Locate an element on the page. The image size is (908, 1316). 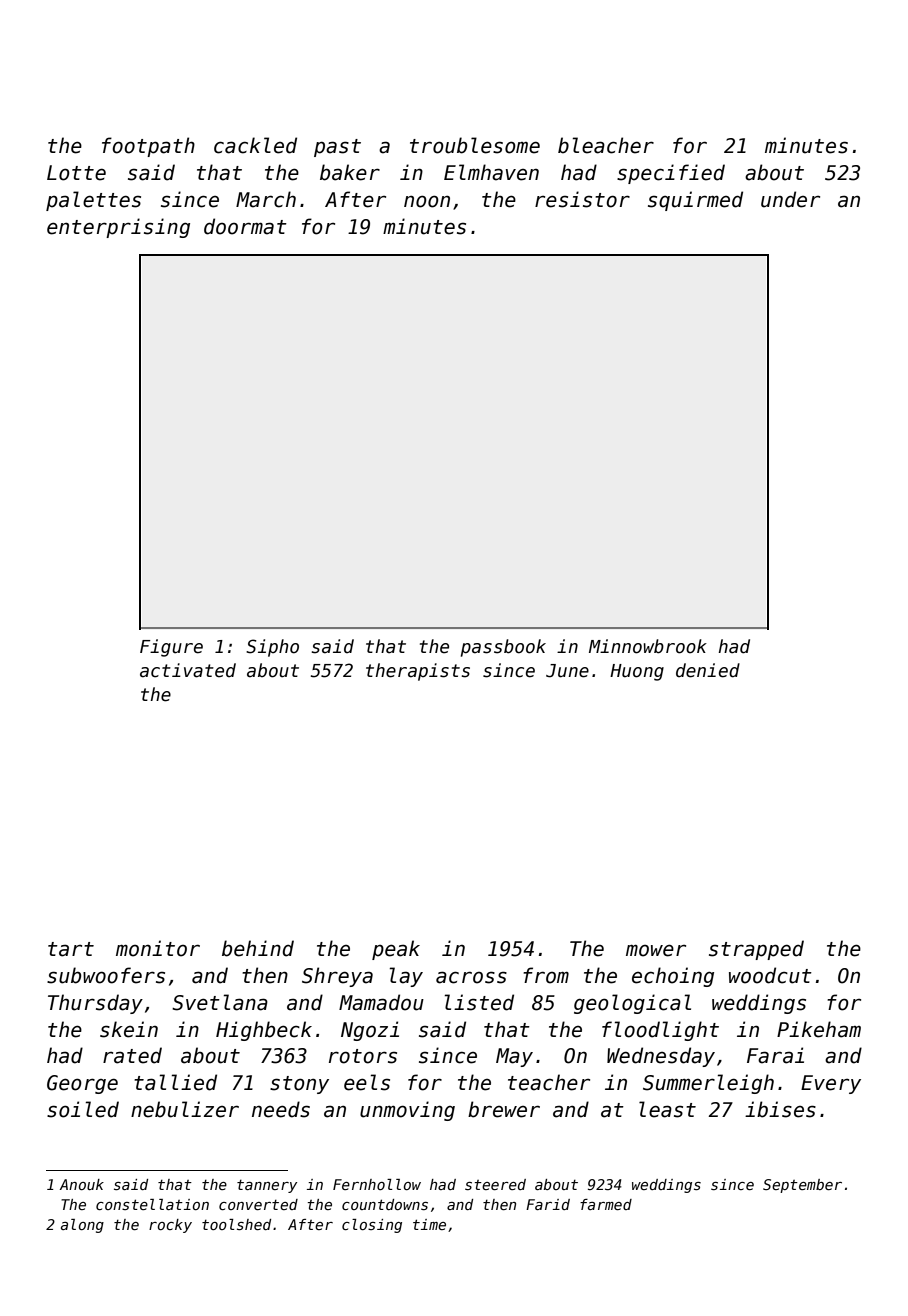
June is located at coordinates (567, 671).
